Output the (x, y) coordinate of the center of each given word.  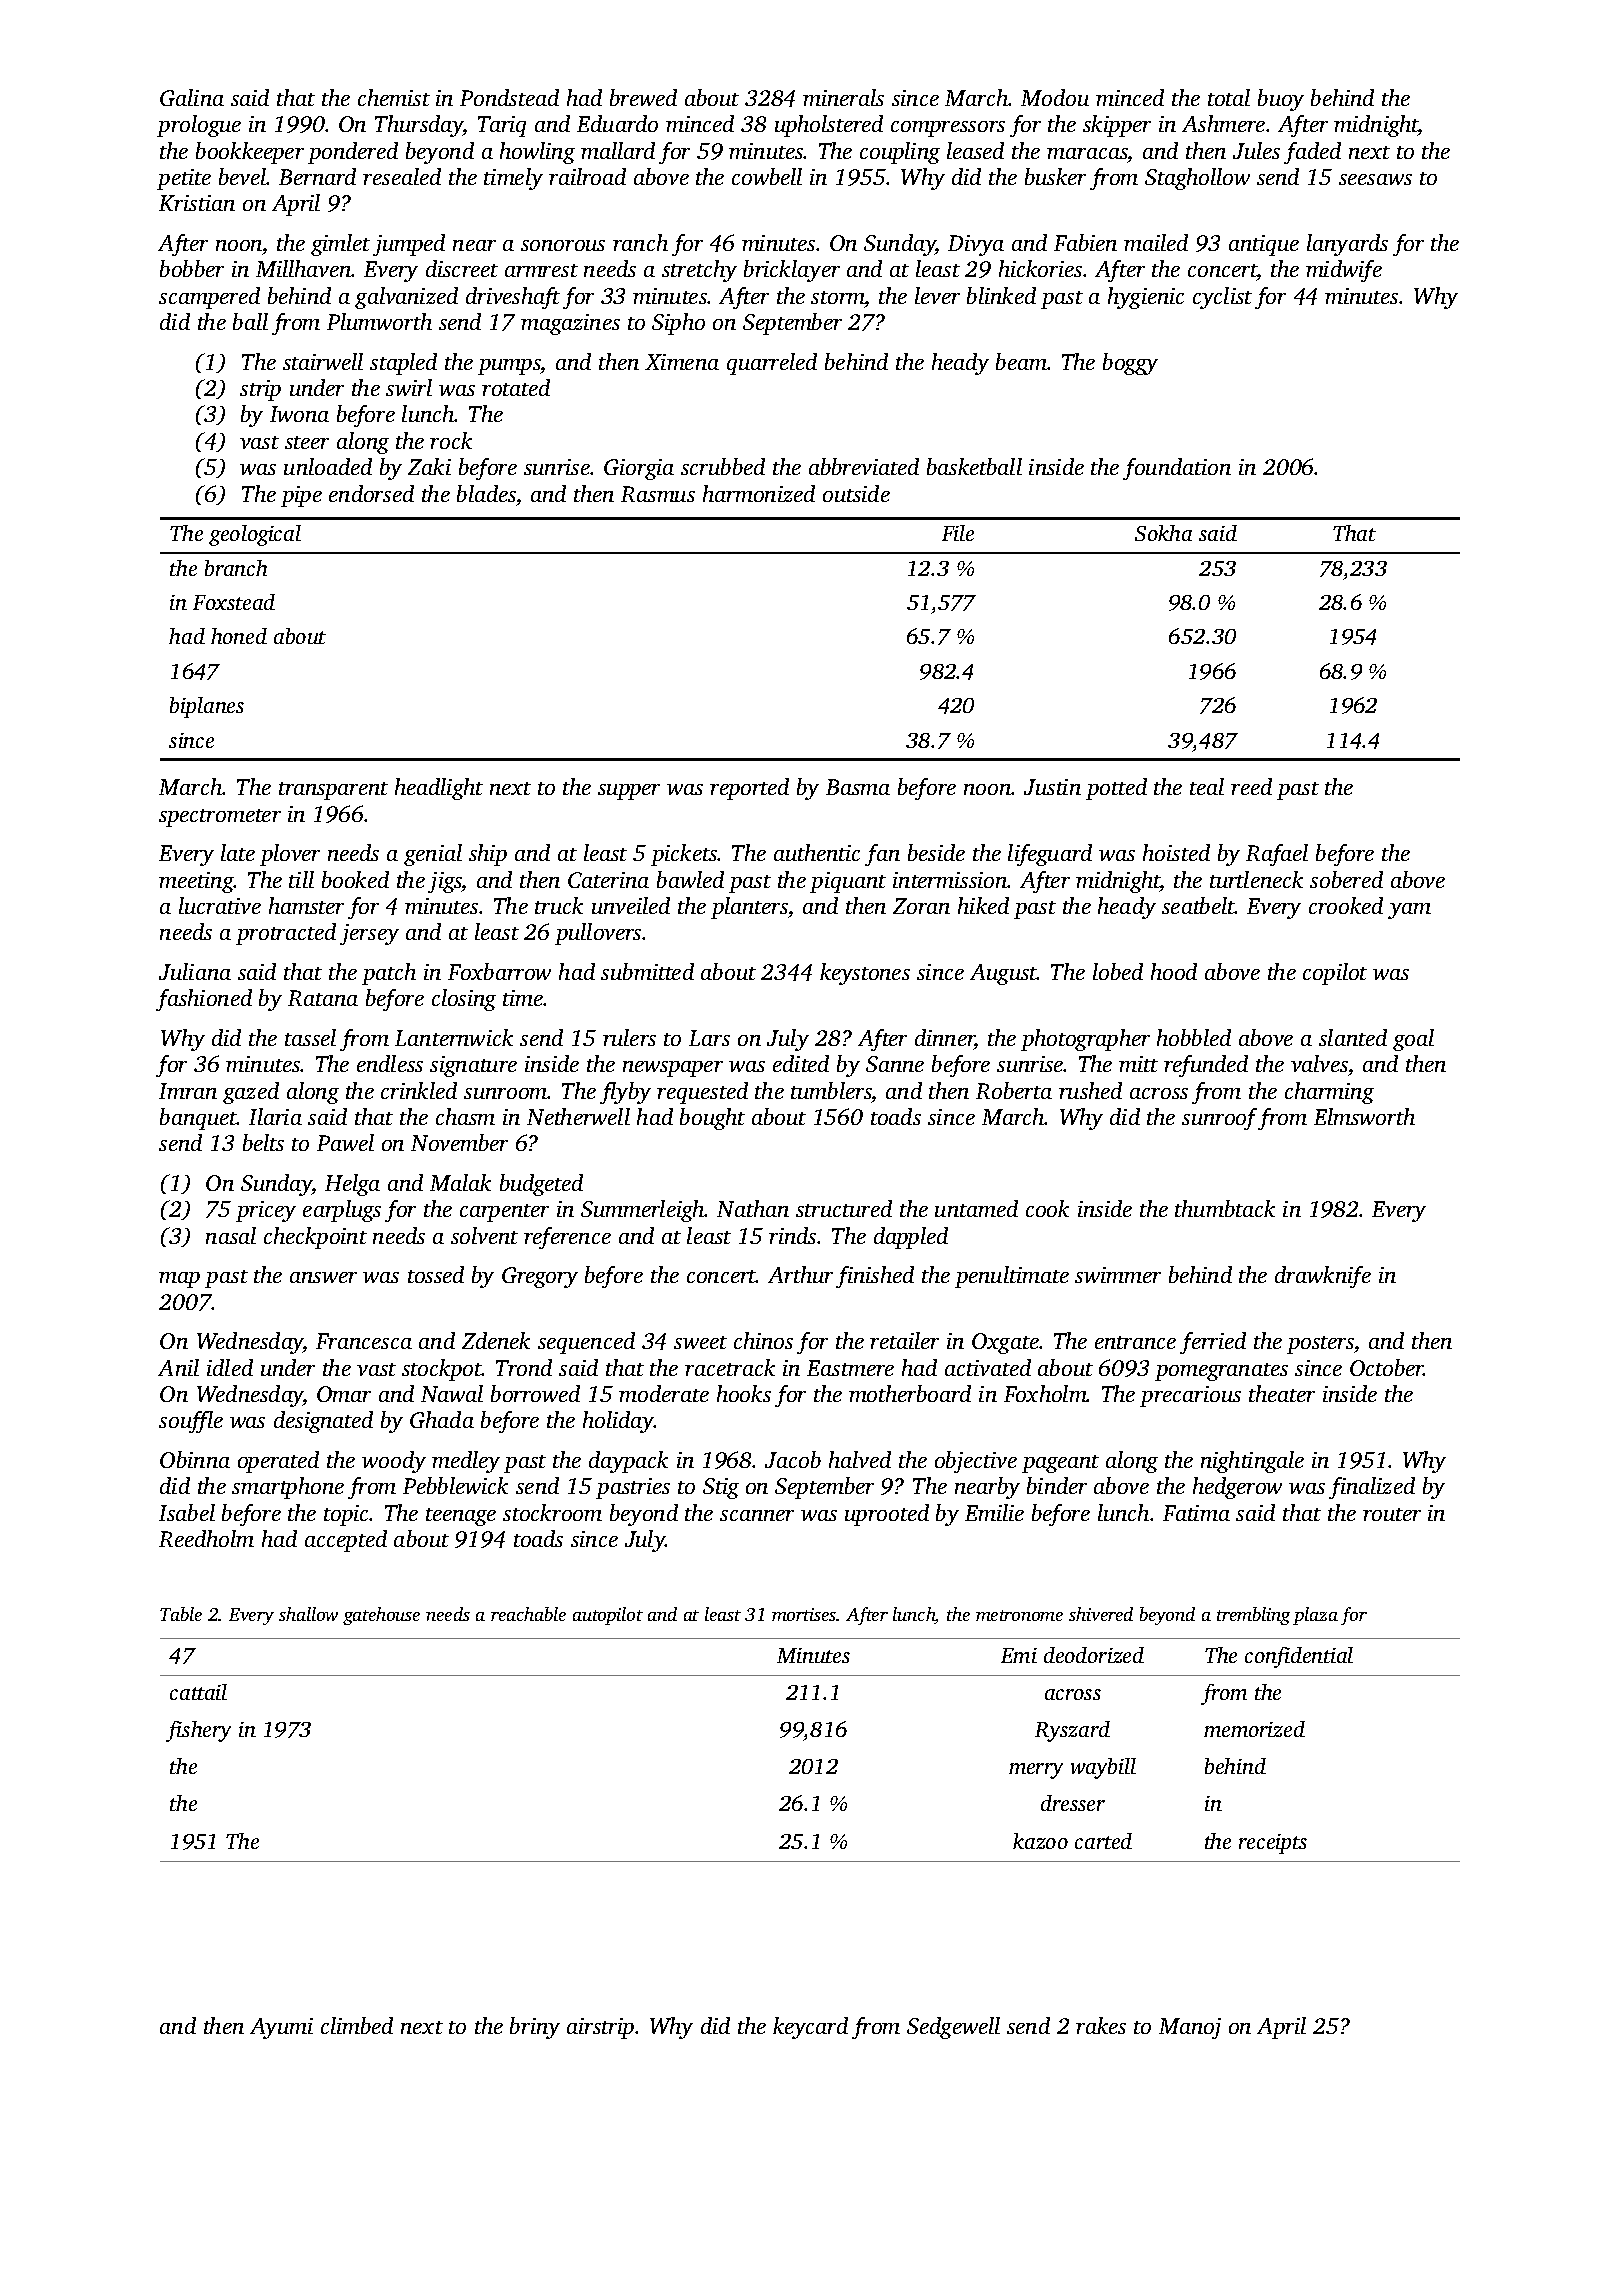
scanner (757, 1515)
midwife (1344, 271)
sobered (1346, 879)
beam (1021, 361)
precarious (1190, 1396)
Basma (858, 787)
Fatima (1196, 1513)
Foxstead (234, 602)
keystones (865, 974)
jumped (409, 245)
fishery (198, 1731)
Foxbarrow (499, 971)
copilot (1335, 974)
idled (230, 1367)
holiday (618, 1422)
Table (181, 1614)
